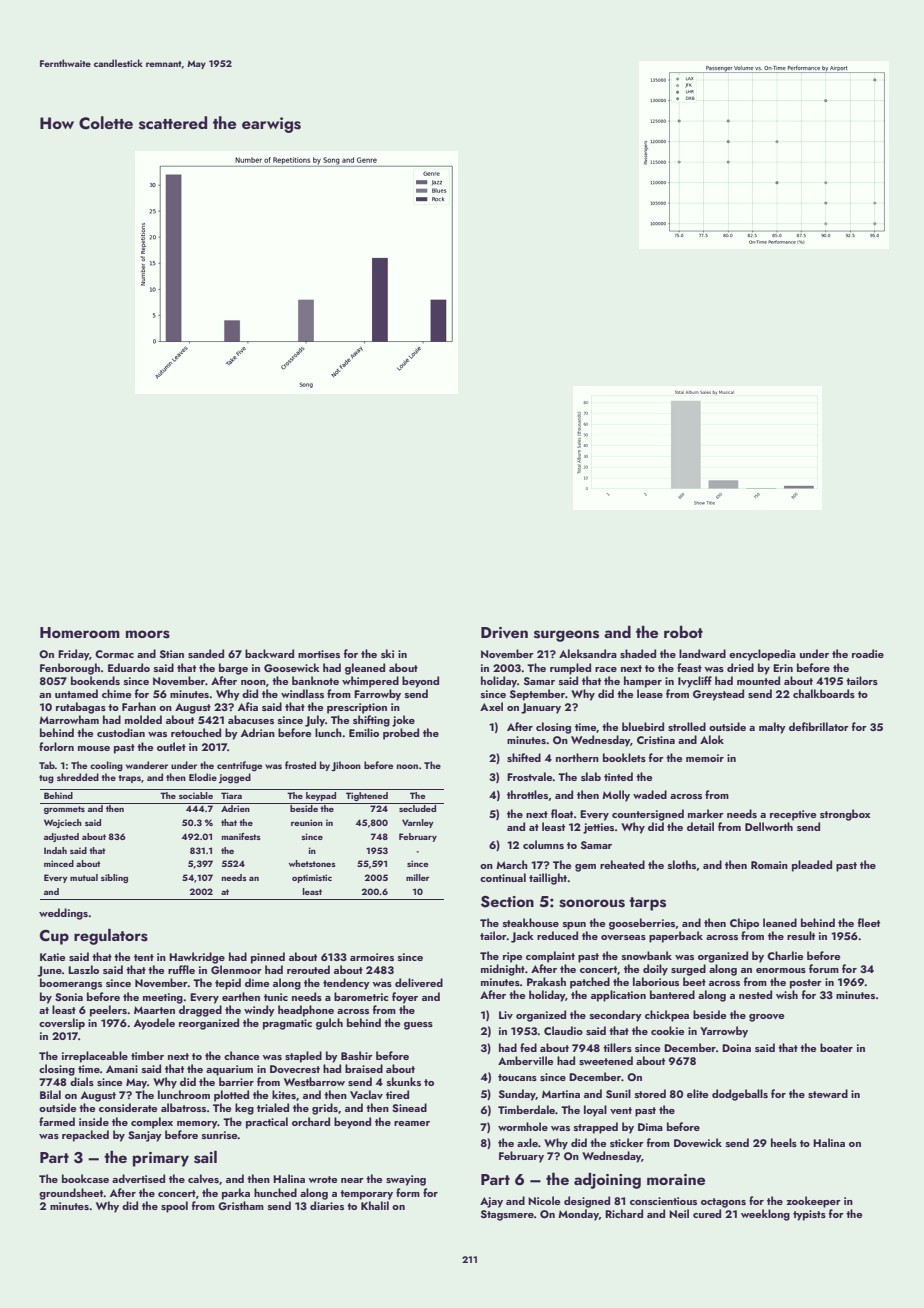 The width and height of the image is (924, 1308). I want to click on boater, so click(836, 1047).
